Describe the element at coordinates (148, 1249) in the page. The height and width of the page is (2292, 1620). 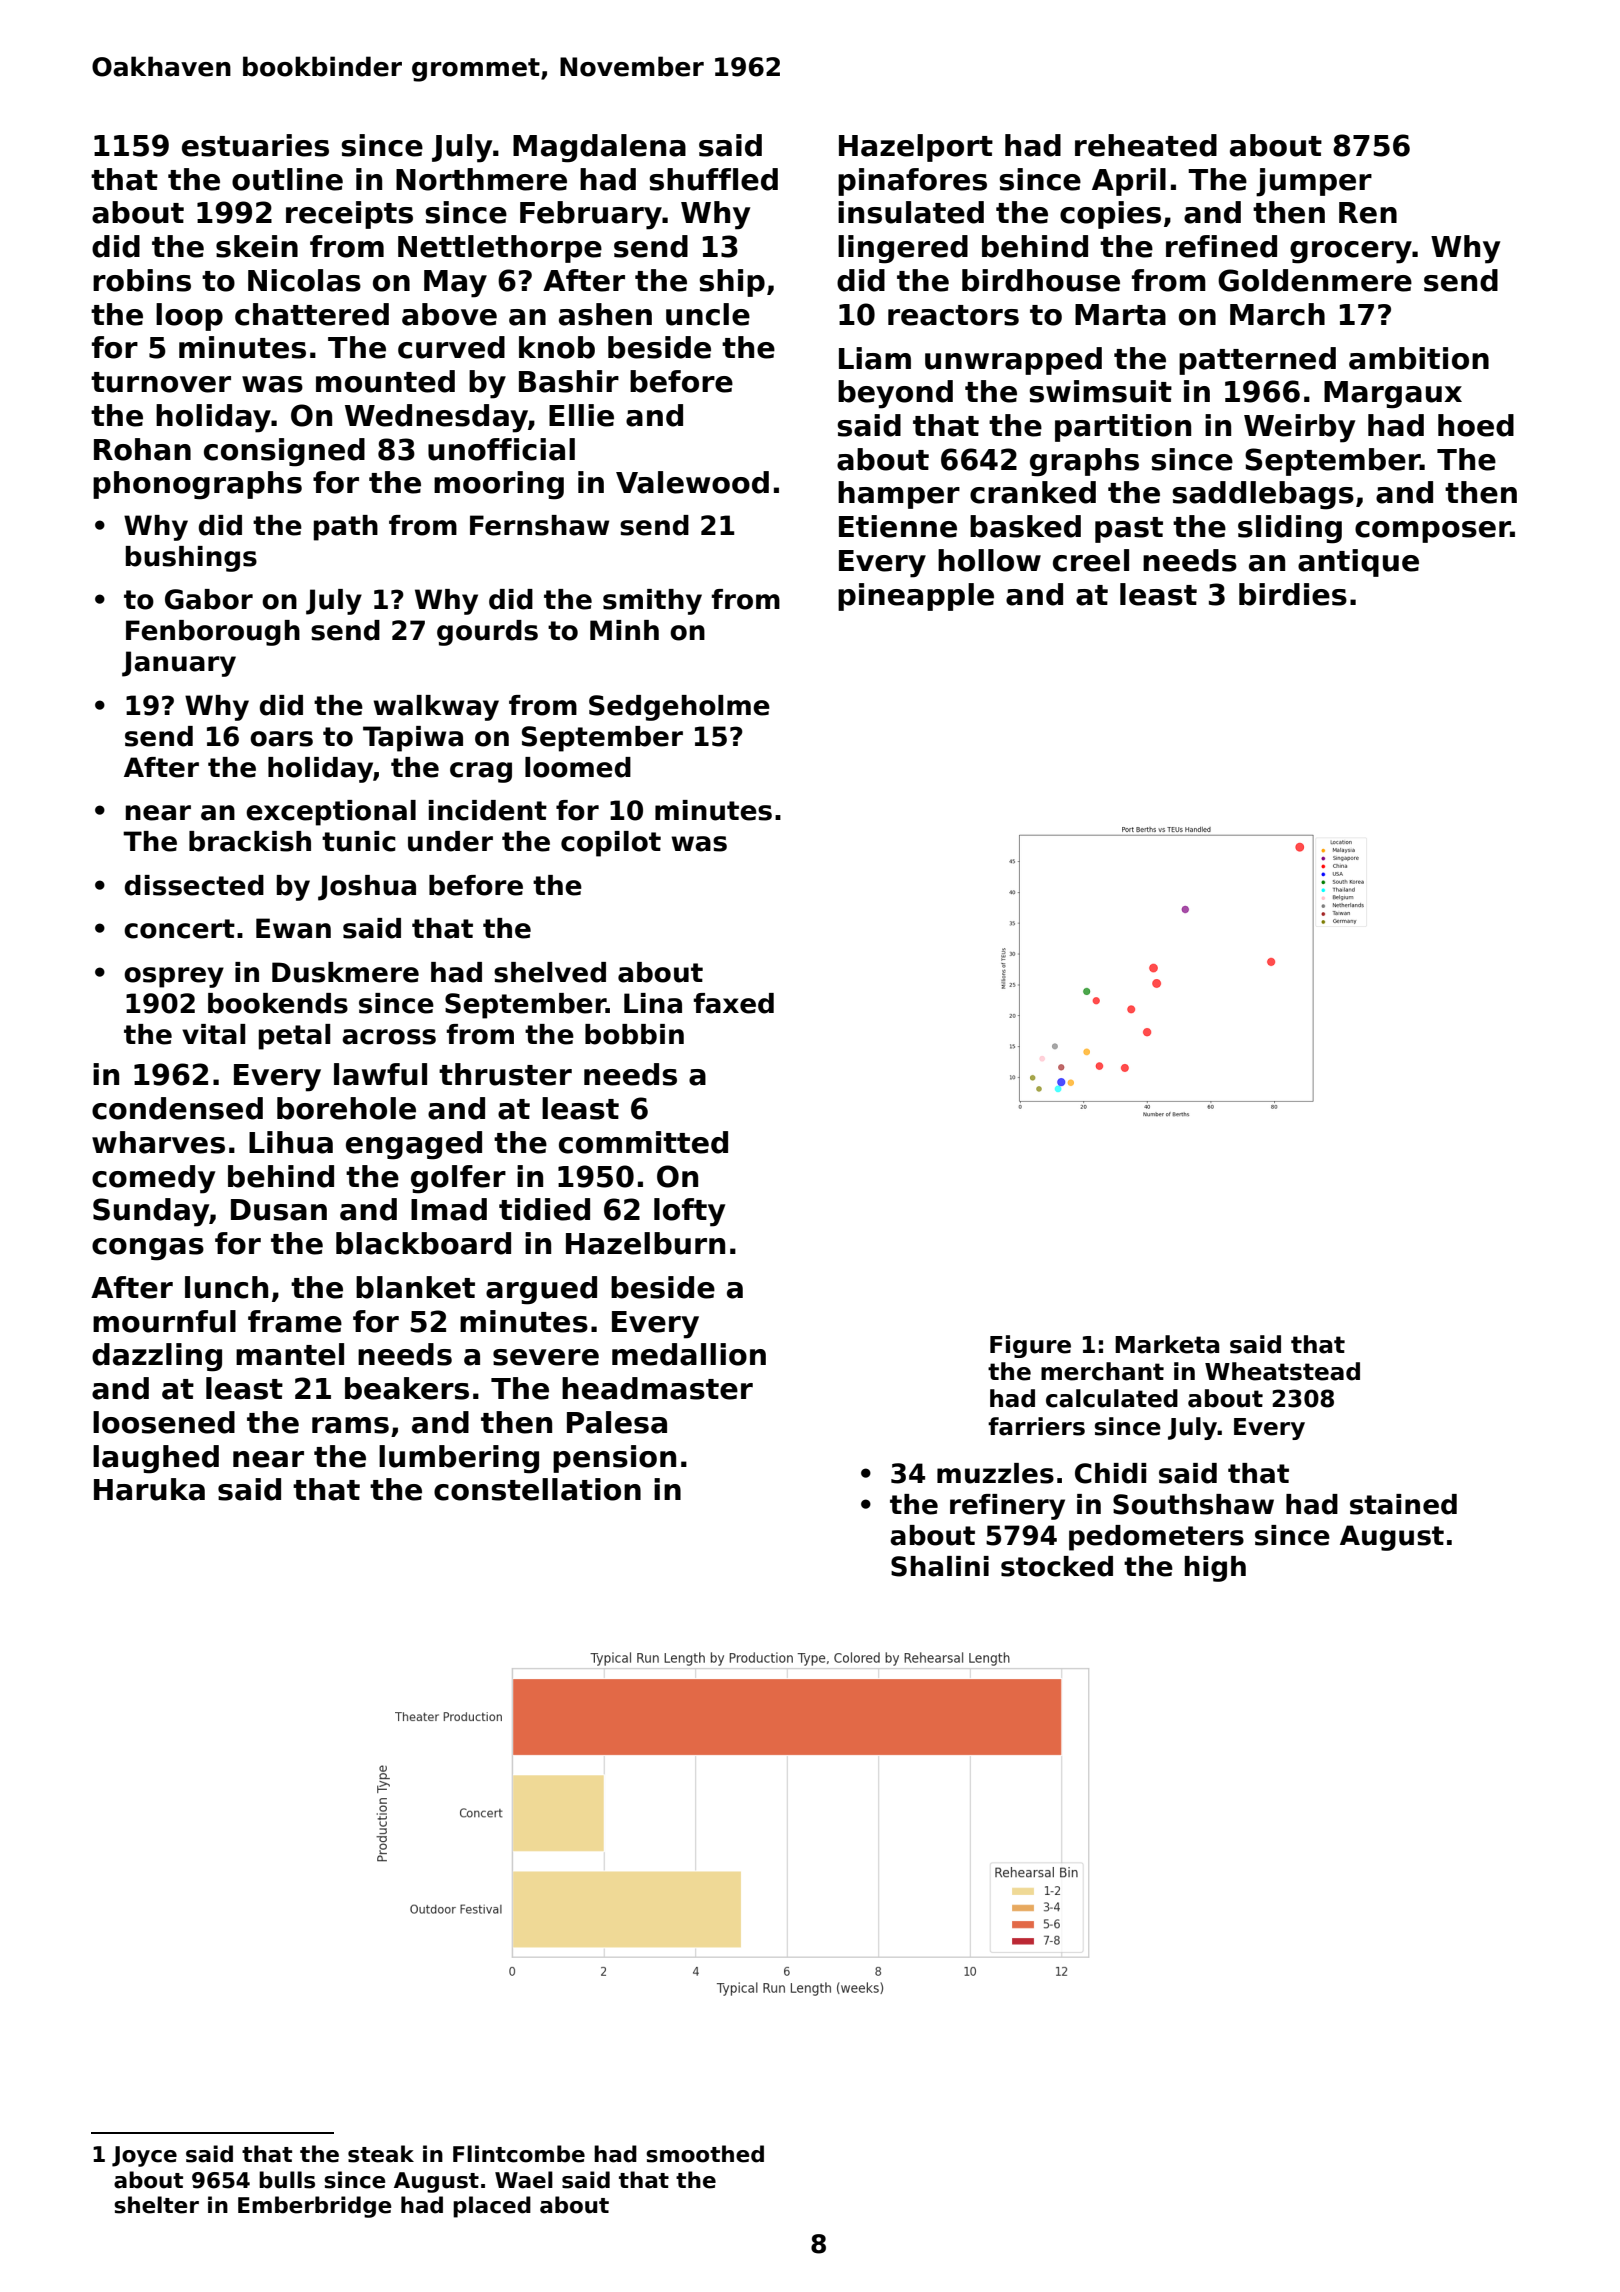
I see `congas` at that location.
